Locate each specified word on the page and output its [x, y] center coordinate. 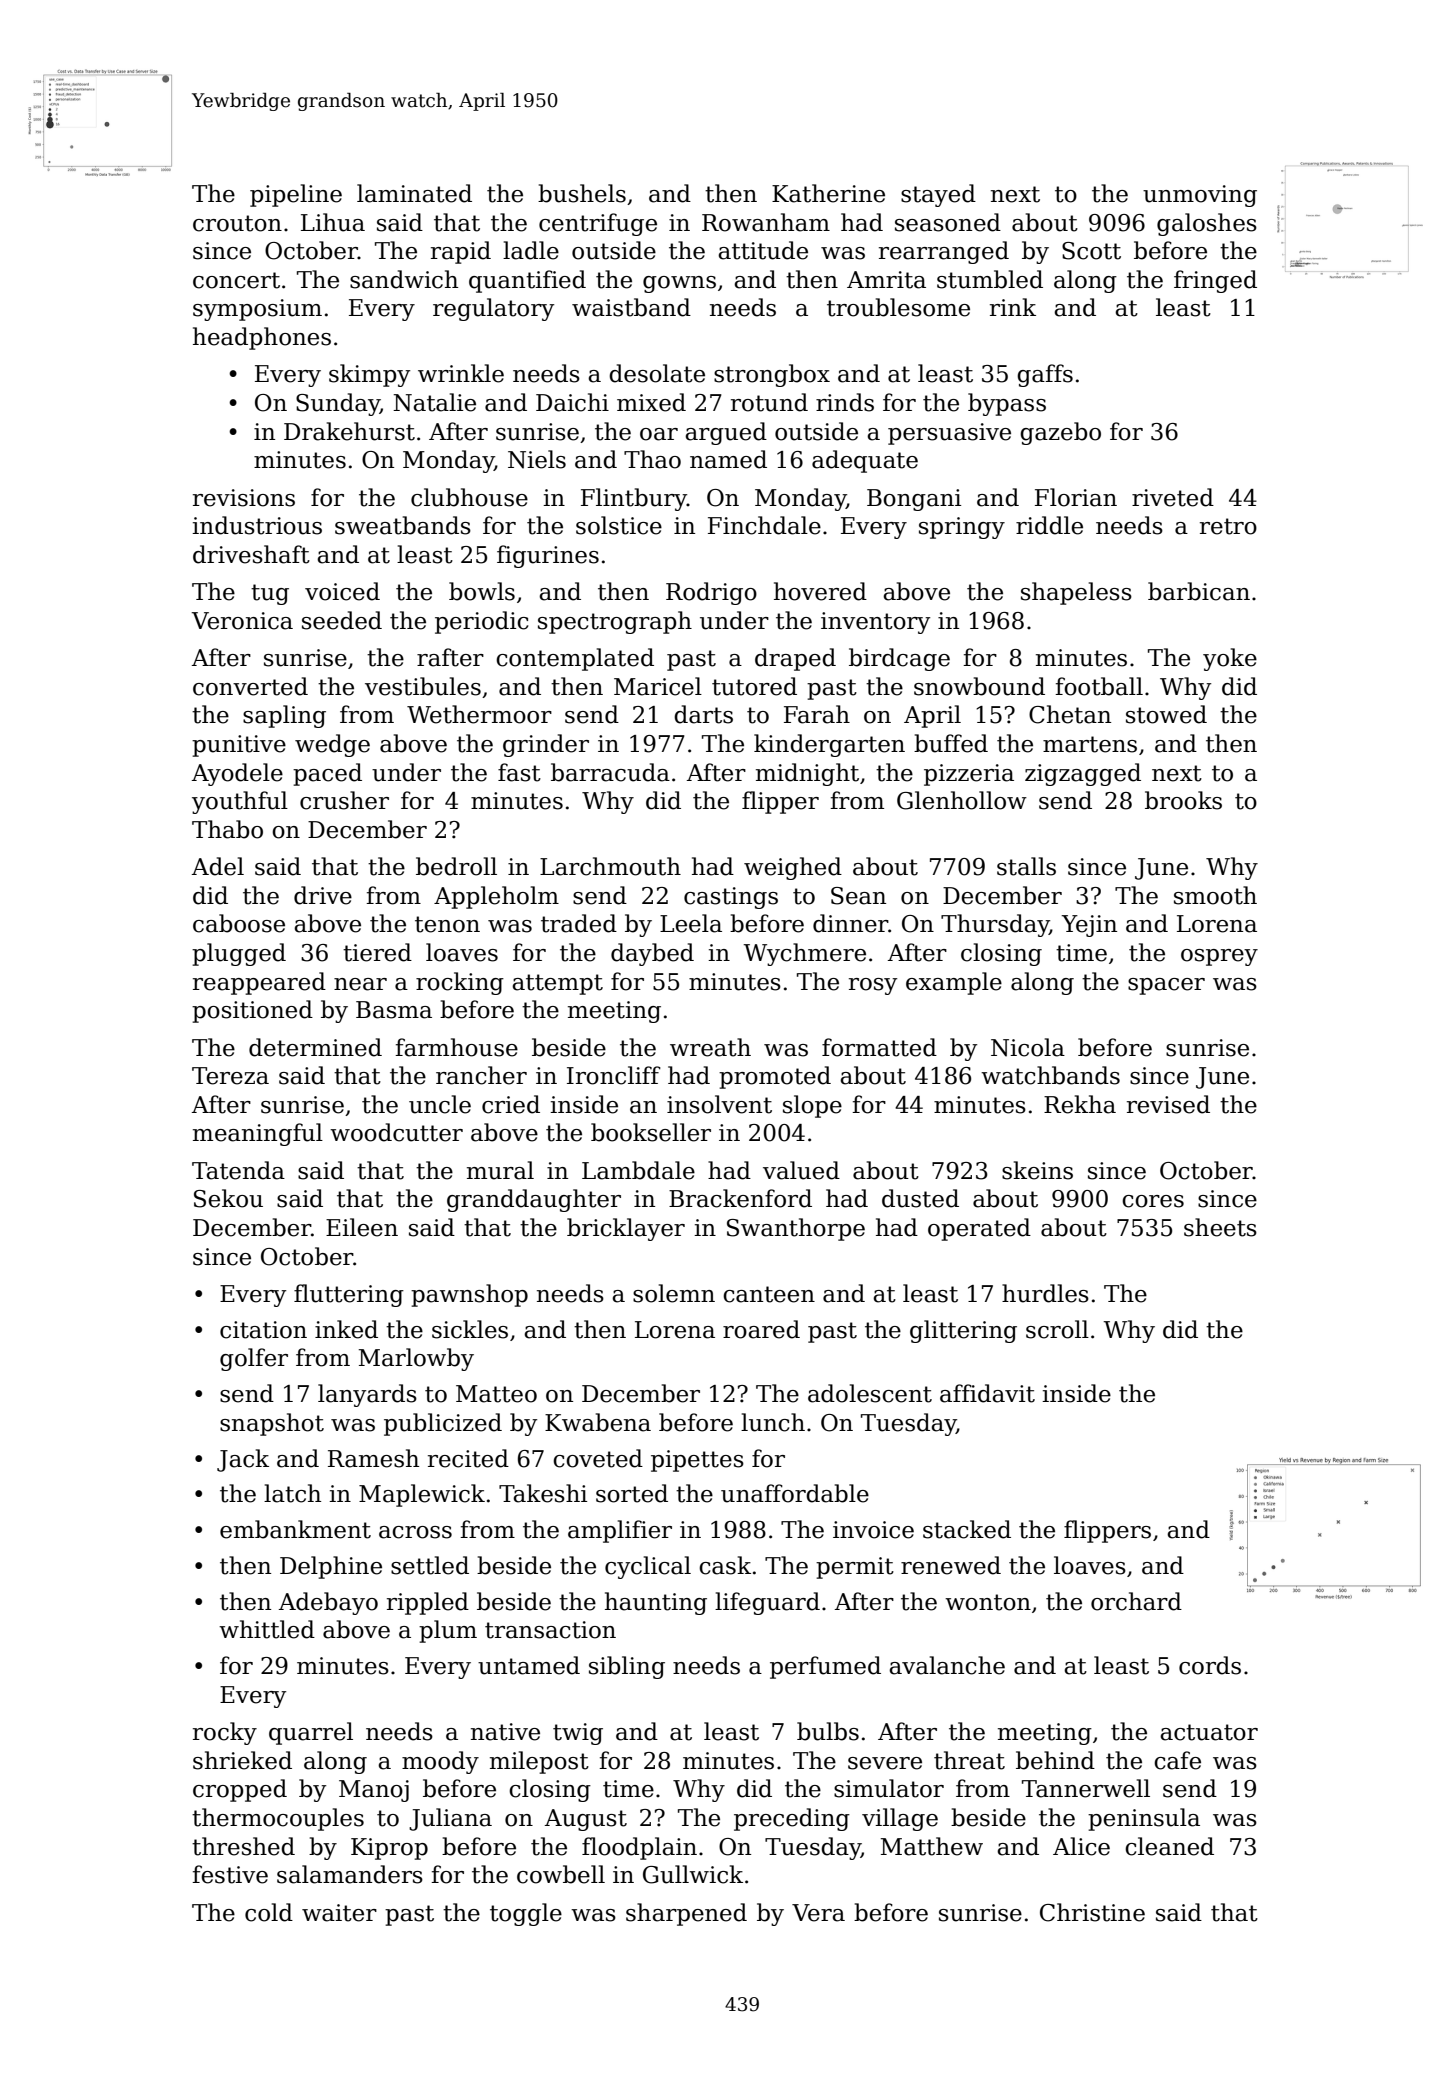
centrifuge [598, 224]
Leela [691, 923]
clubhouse [469, 497]
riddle [1049, 525]
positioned [252, 1011]
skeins [1037, 1170]
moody [440, 1762]
